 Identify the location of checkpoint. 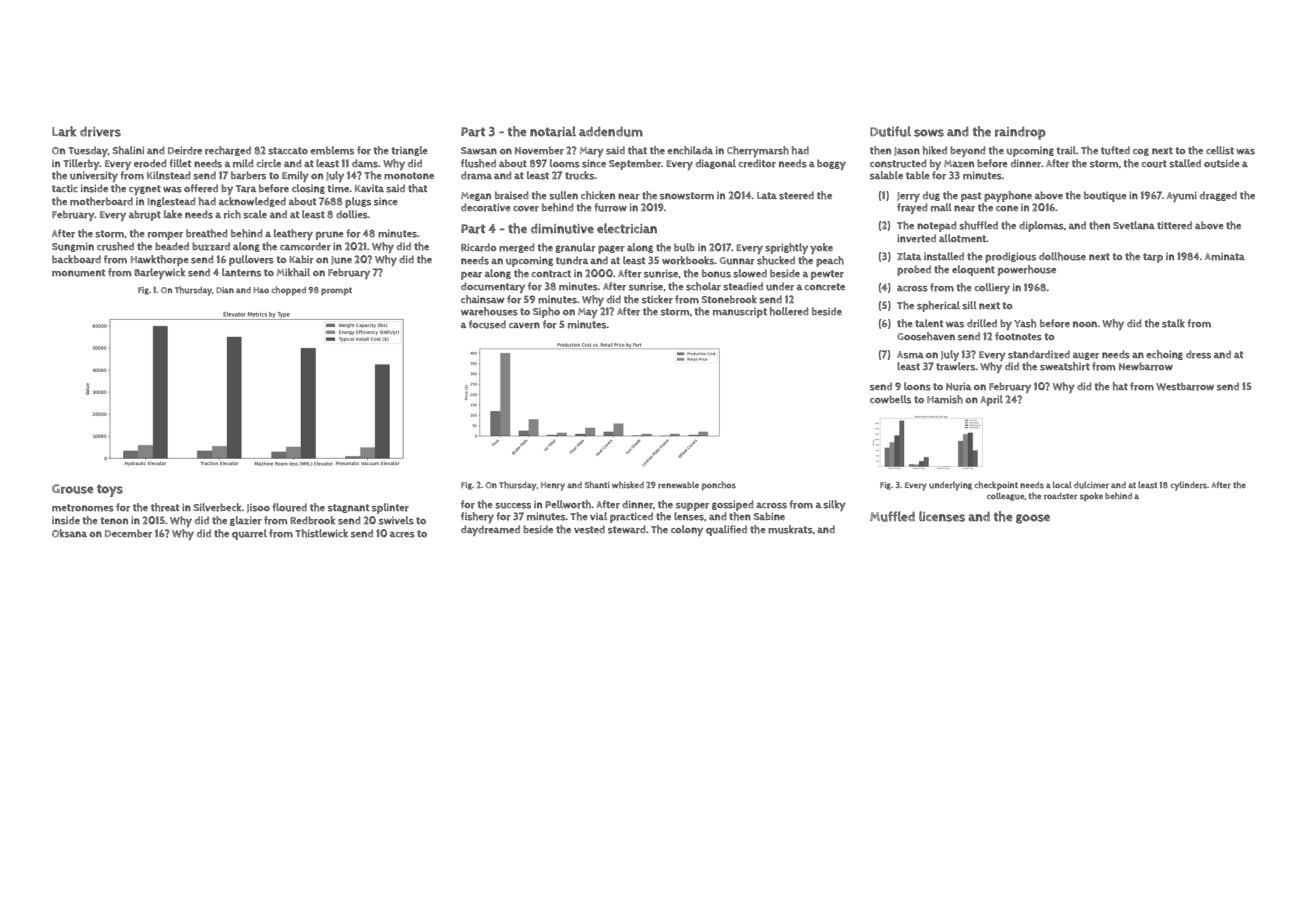
(996, 486).
